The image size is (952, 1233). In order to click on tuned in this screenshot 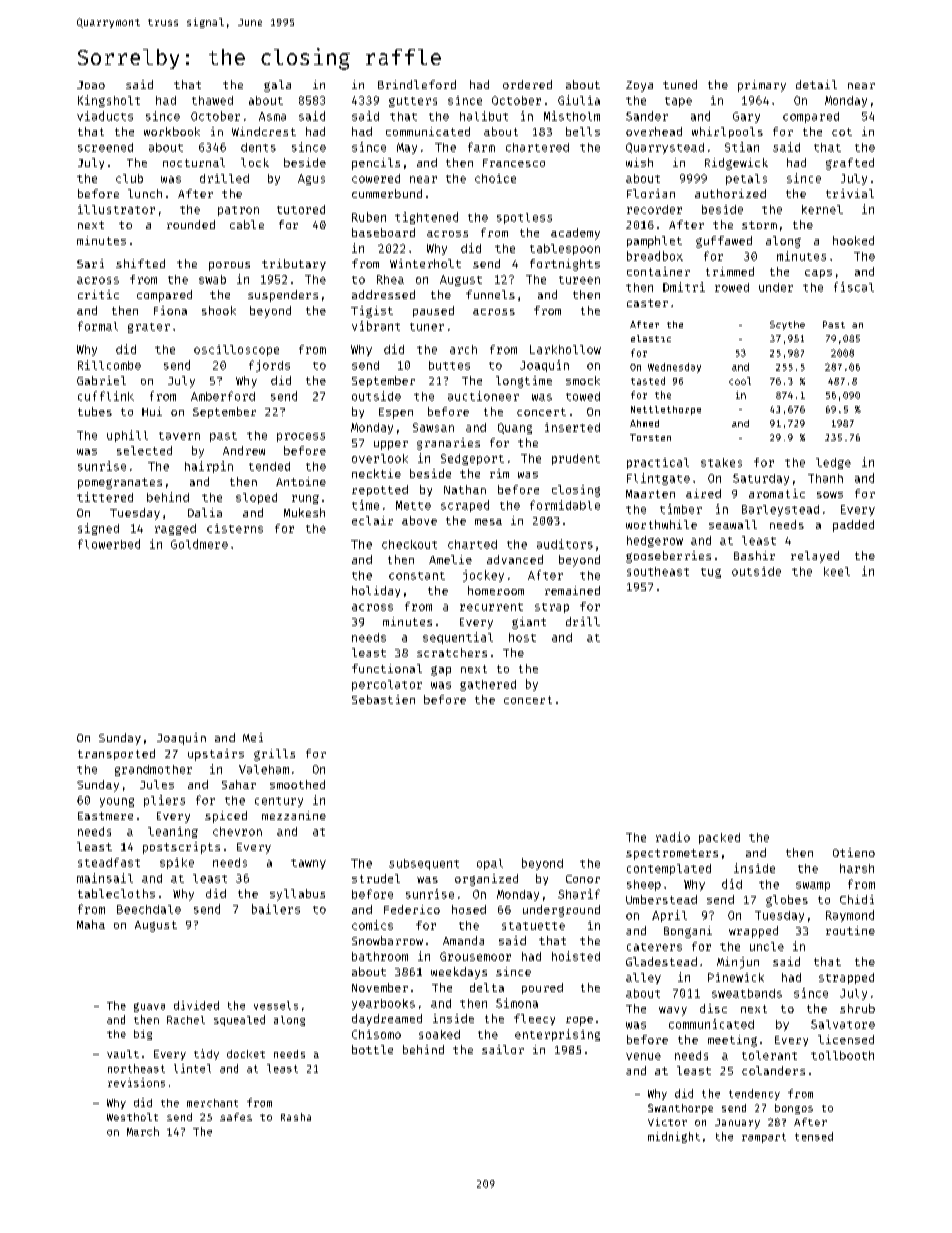, I will do `click(680, 84)`.
